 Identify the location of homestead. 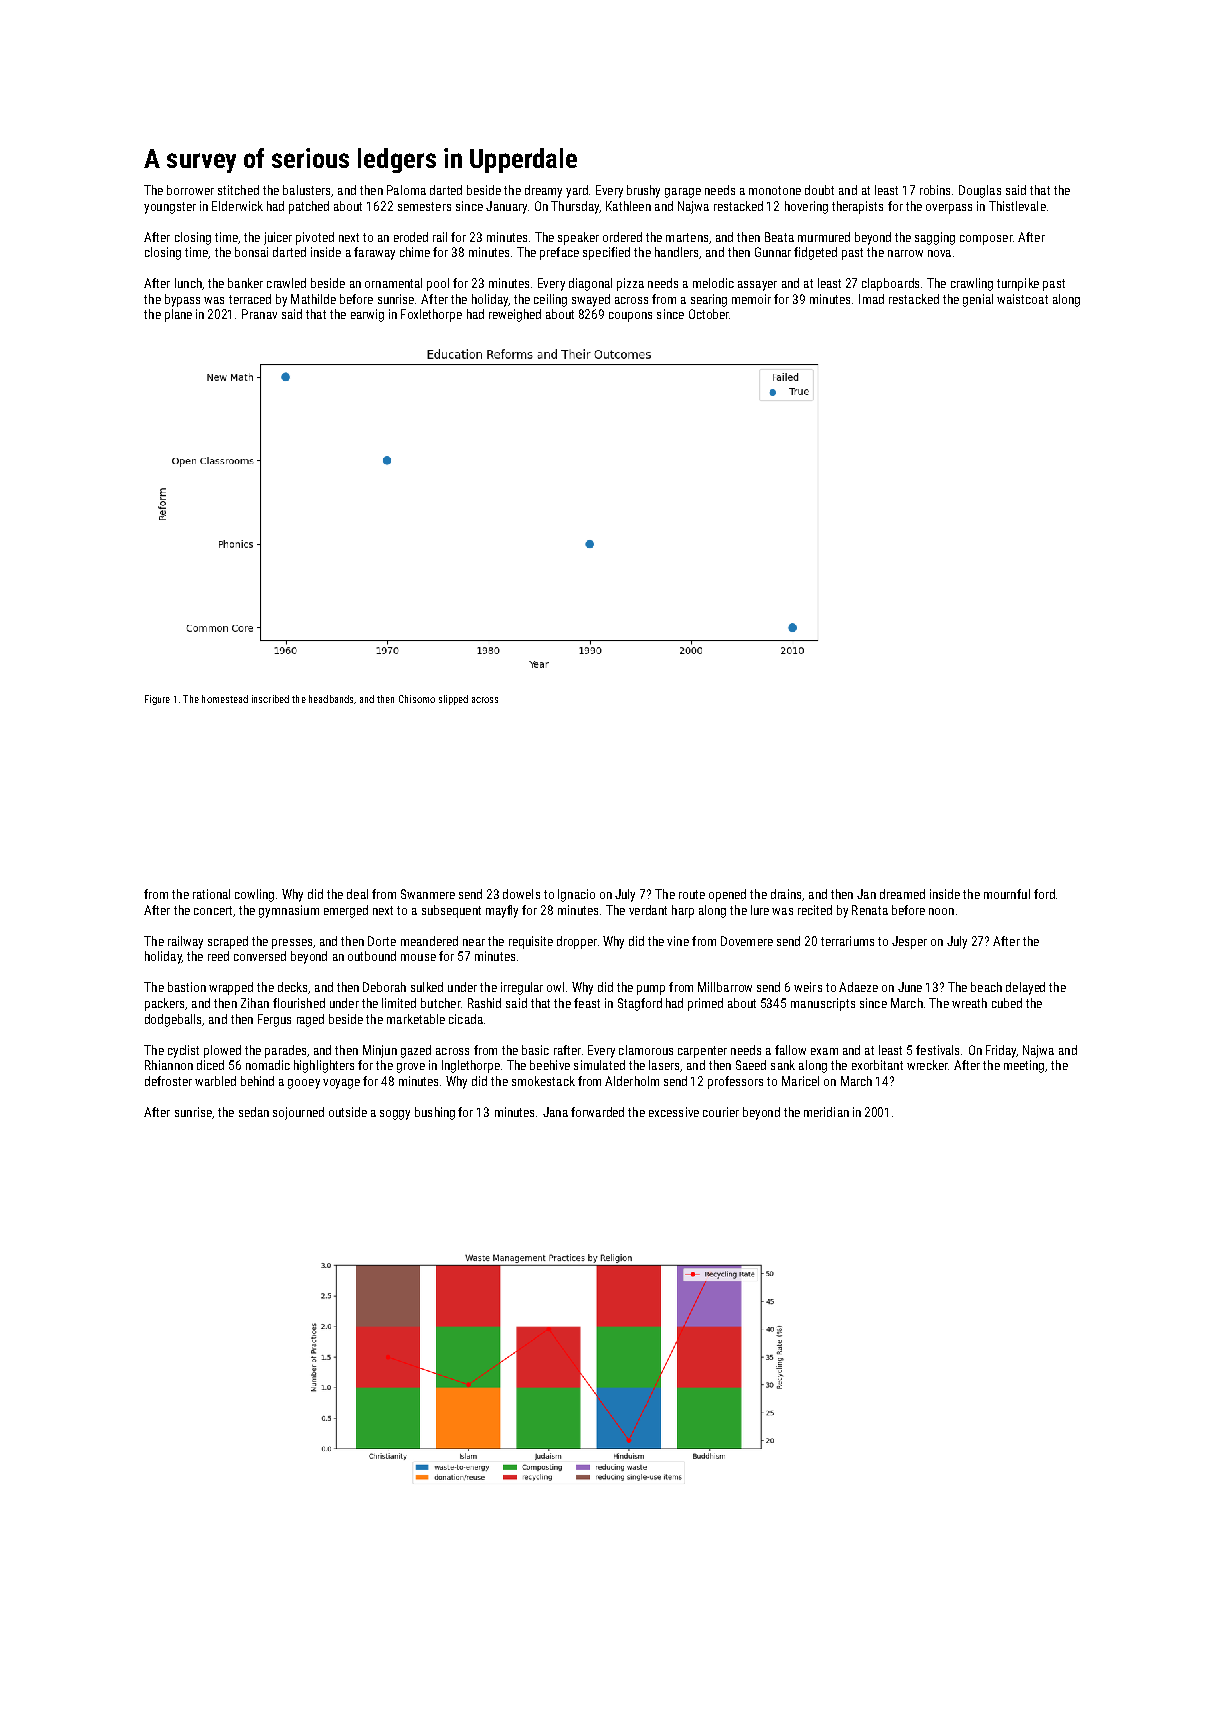
(225, 699).
